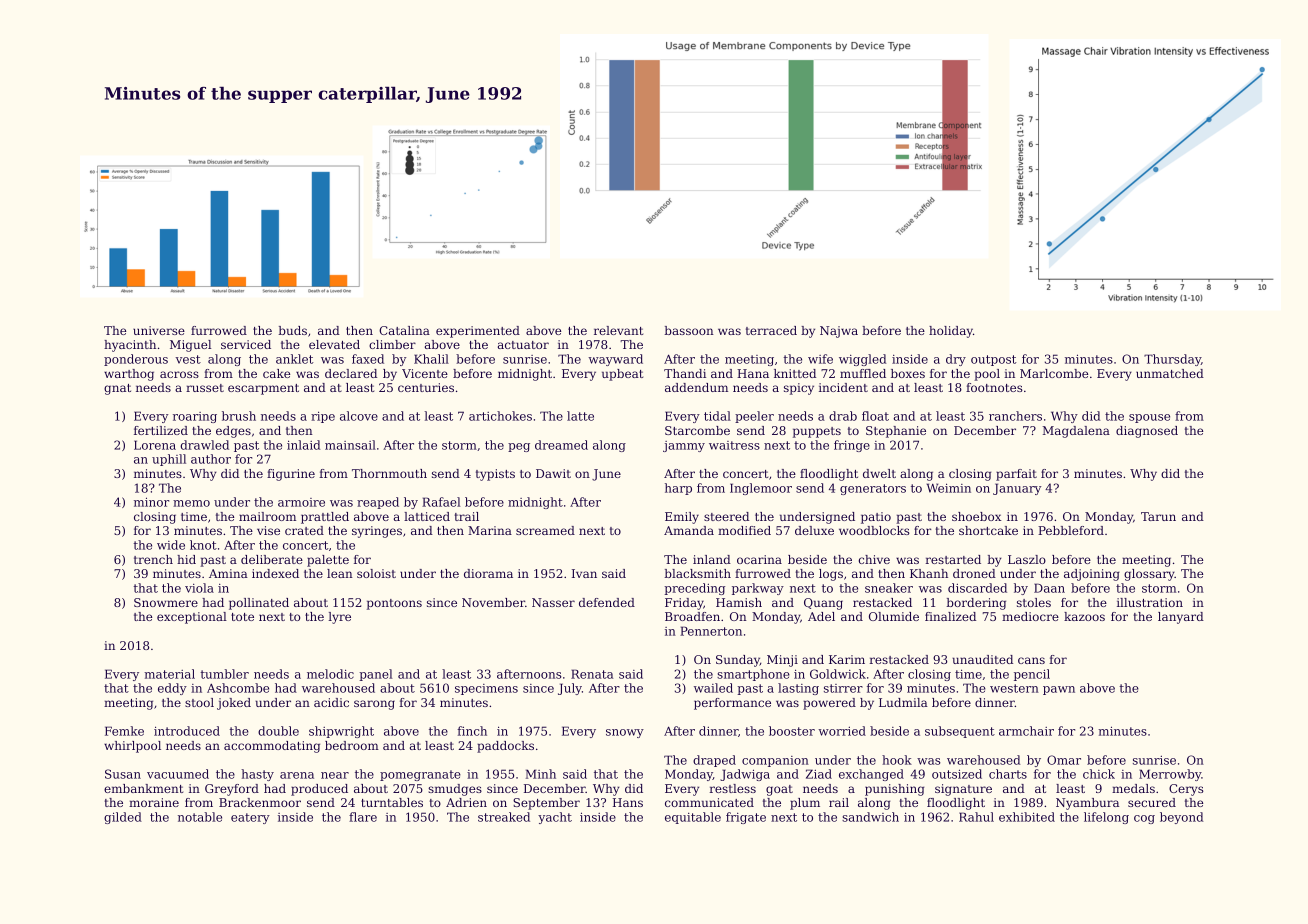 This screenshot has width=1308, height=924. What do you see at coordinates (203, 545) in the screenshot?
I see `knot` at bounding box center [203, 545].
